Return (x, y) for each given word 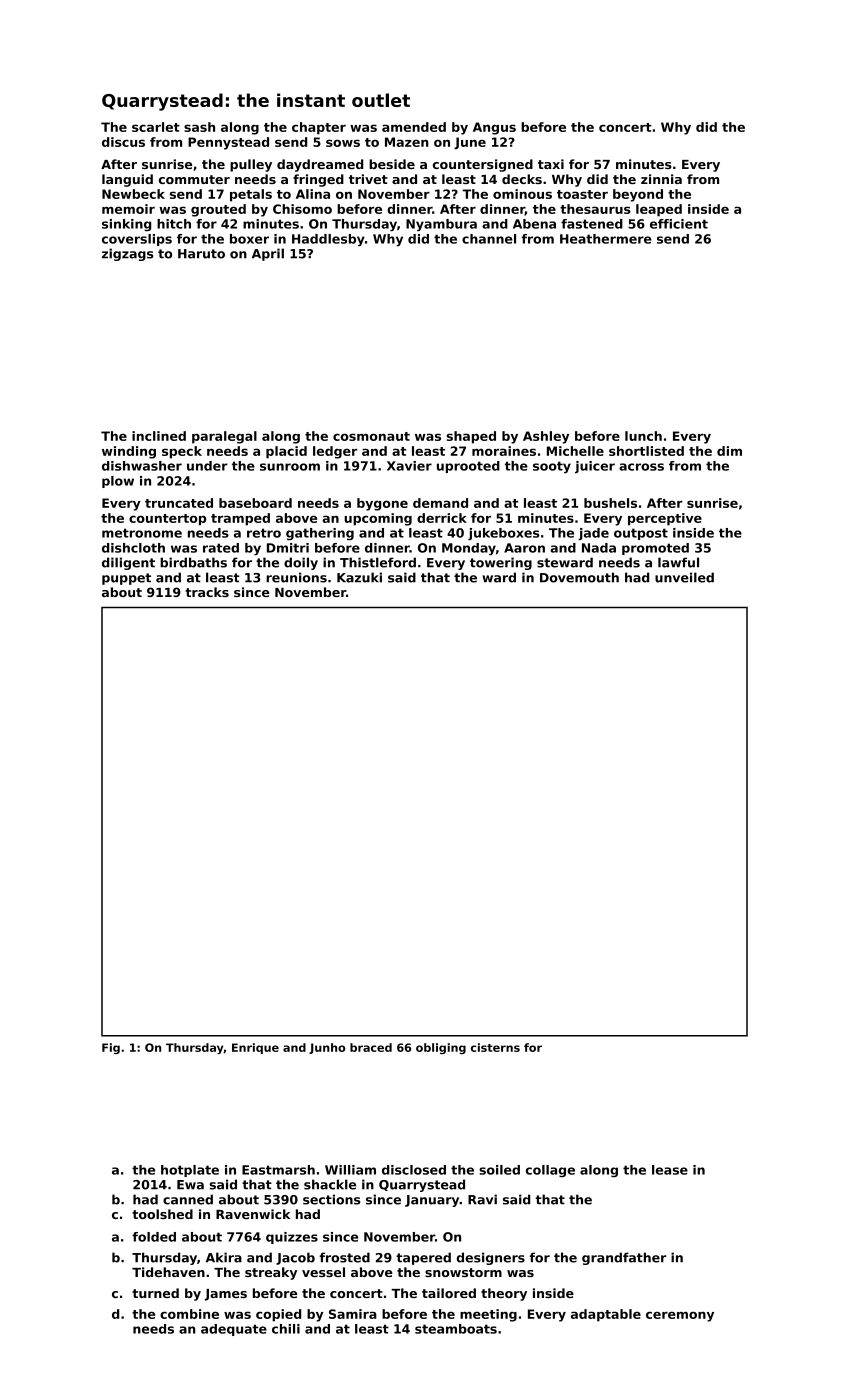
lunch (643, 436)
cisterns (495, 1047)
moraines (504, 451)
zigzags (127, 254)
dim (729, 451)
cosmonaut (371, 436)
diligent (128, 563)
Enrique (255, 1048)
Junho (327, 1048)
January (432, 1201)
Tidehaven (168, 1272)
